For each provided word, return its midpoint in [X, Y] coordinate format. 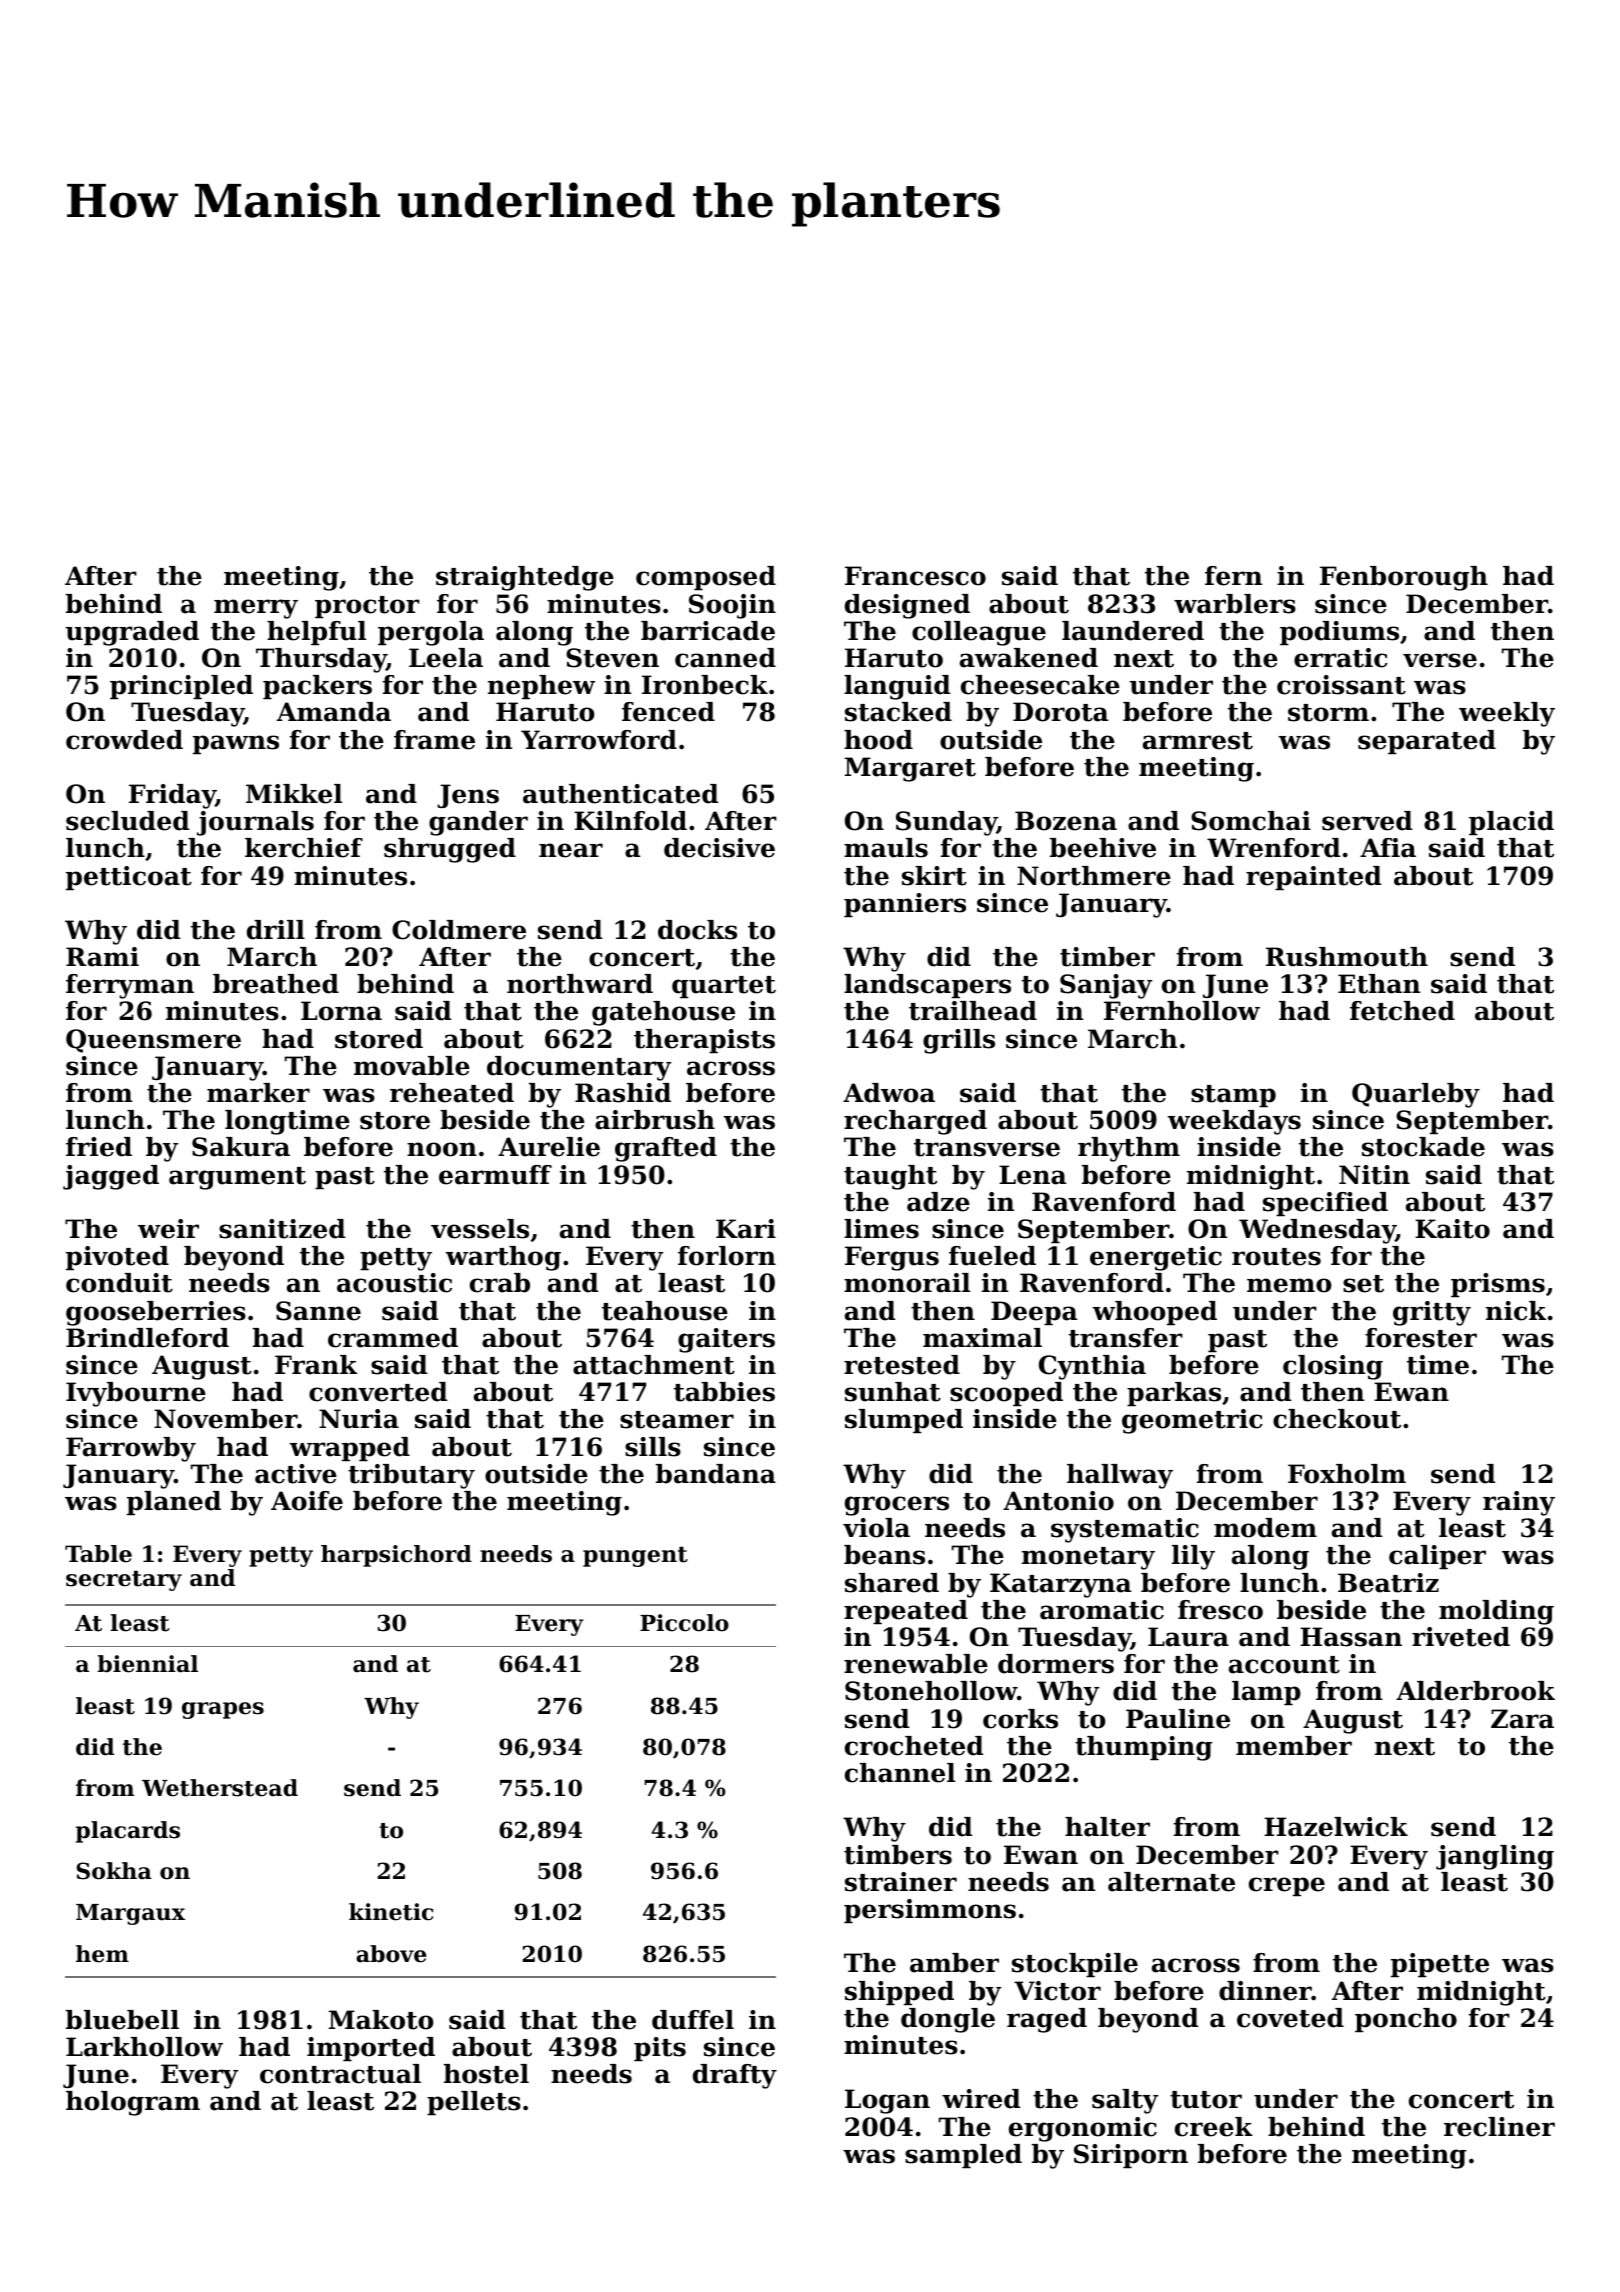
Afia [1388, 848]
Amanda [334, 712]
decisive [719, 848]
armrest [1198, 741]
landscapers [927, 986]
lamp [1266, 1693]
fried [99, 1147]
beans [884, 1555]
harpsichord [396, 1556]
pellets [474, 2103]
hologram [133, 2103]
